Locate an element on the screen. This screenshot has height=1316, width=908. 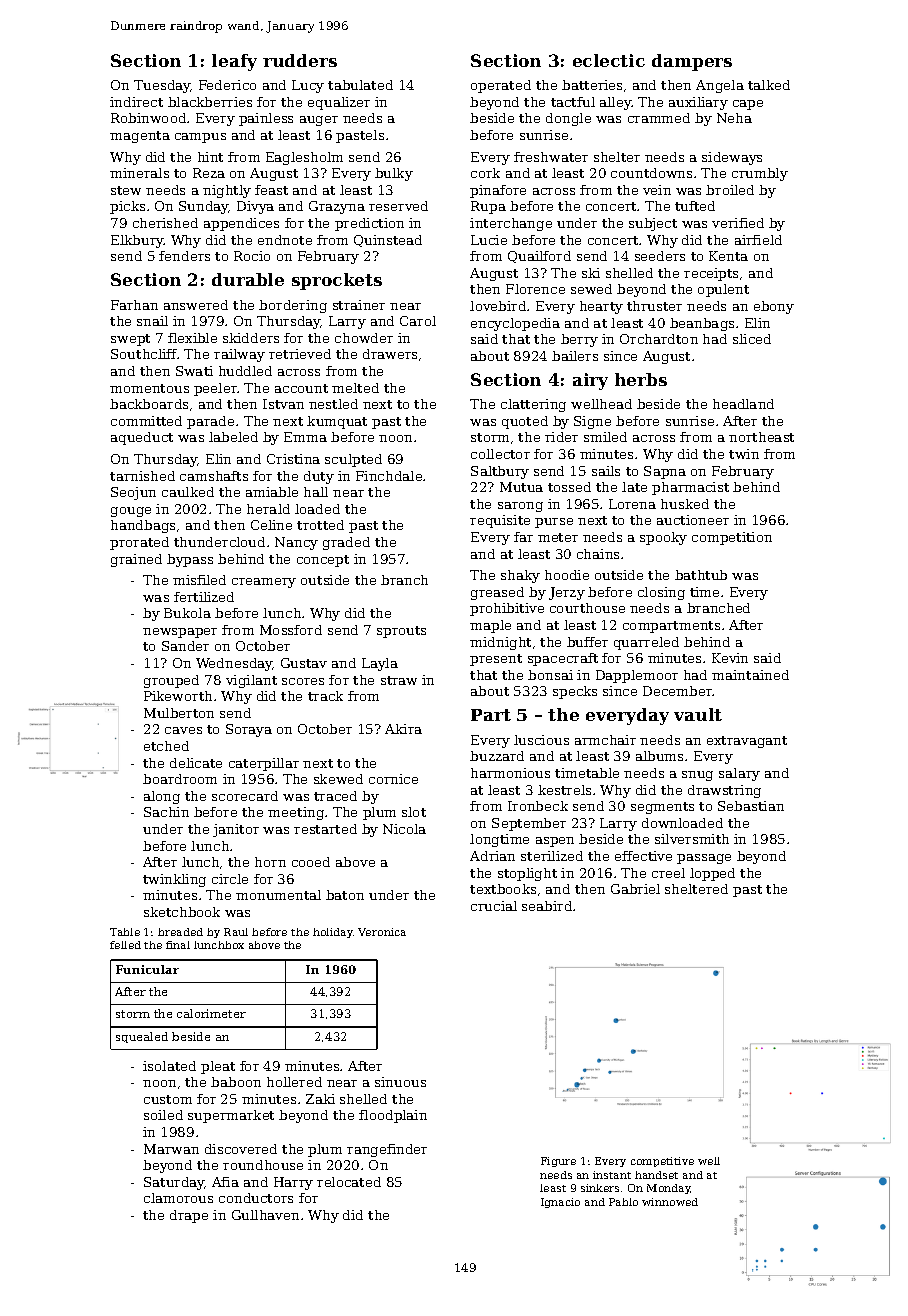
track is located at coordinates (325, 696).
